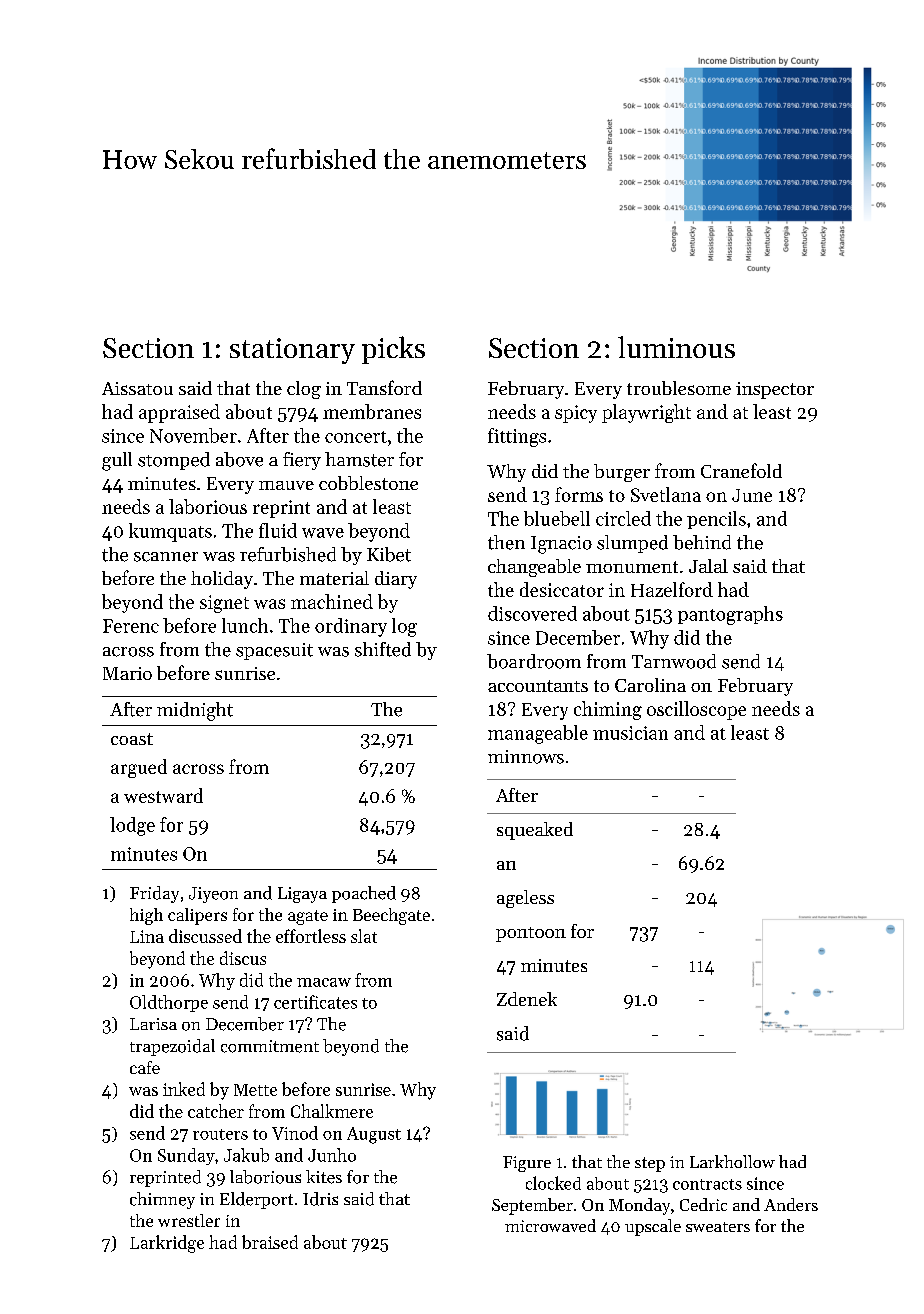  Describe the element at coordinates (324, 1177) in the screenshot. I see `kites` at that location.
